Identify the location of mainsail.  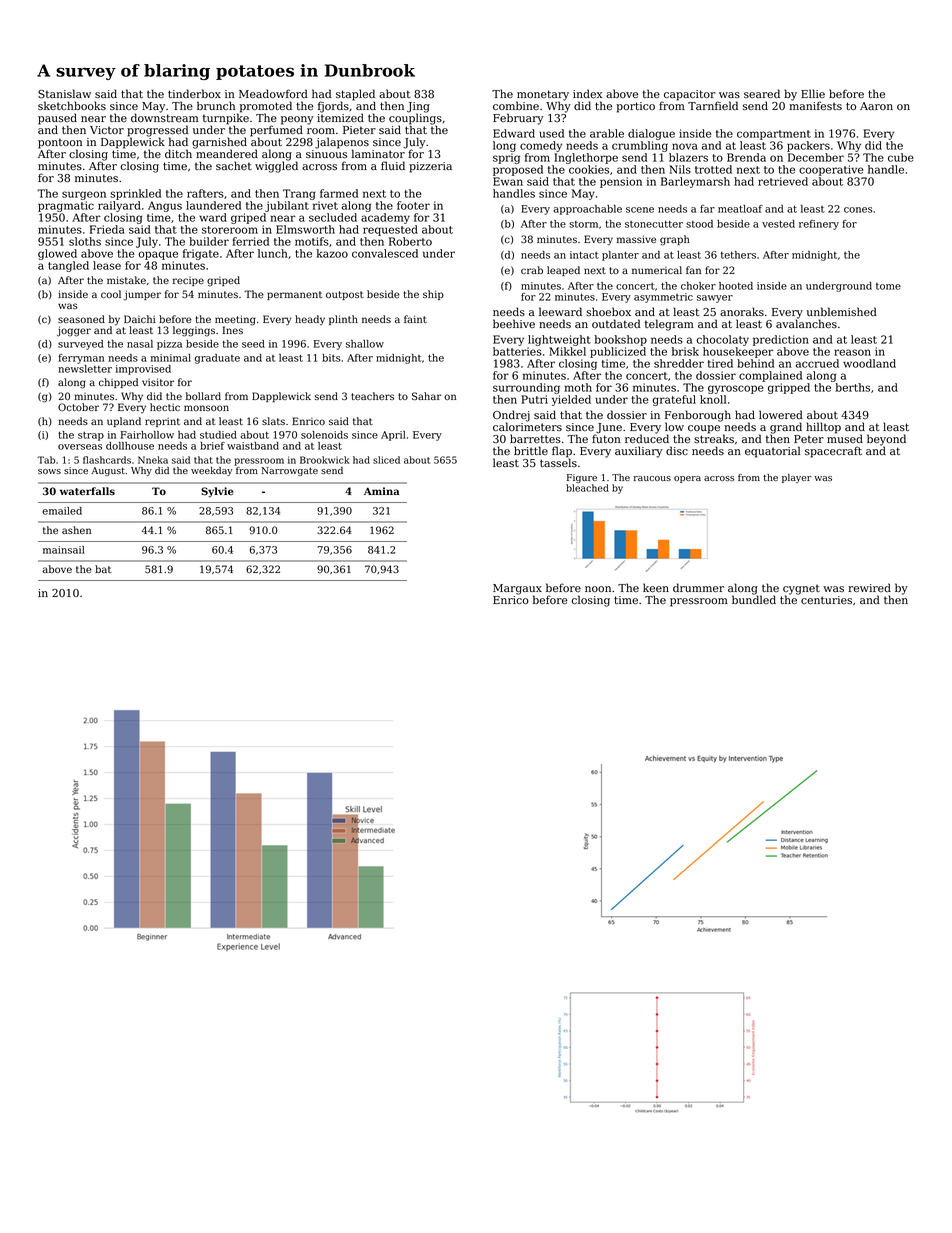
(64, 550).
